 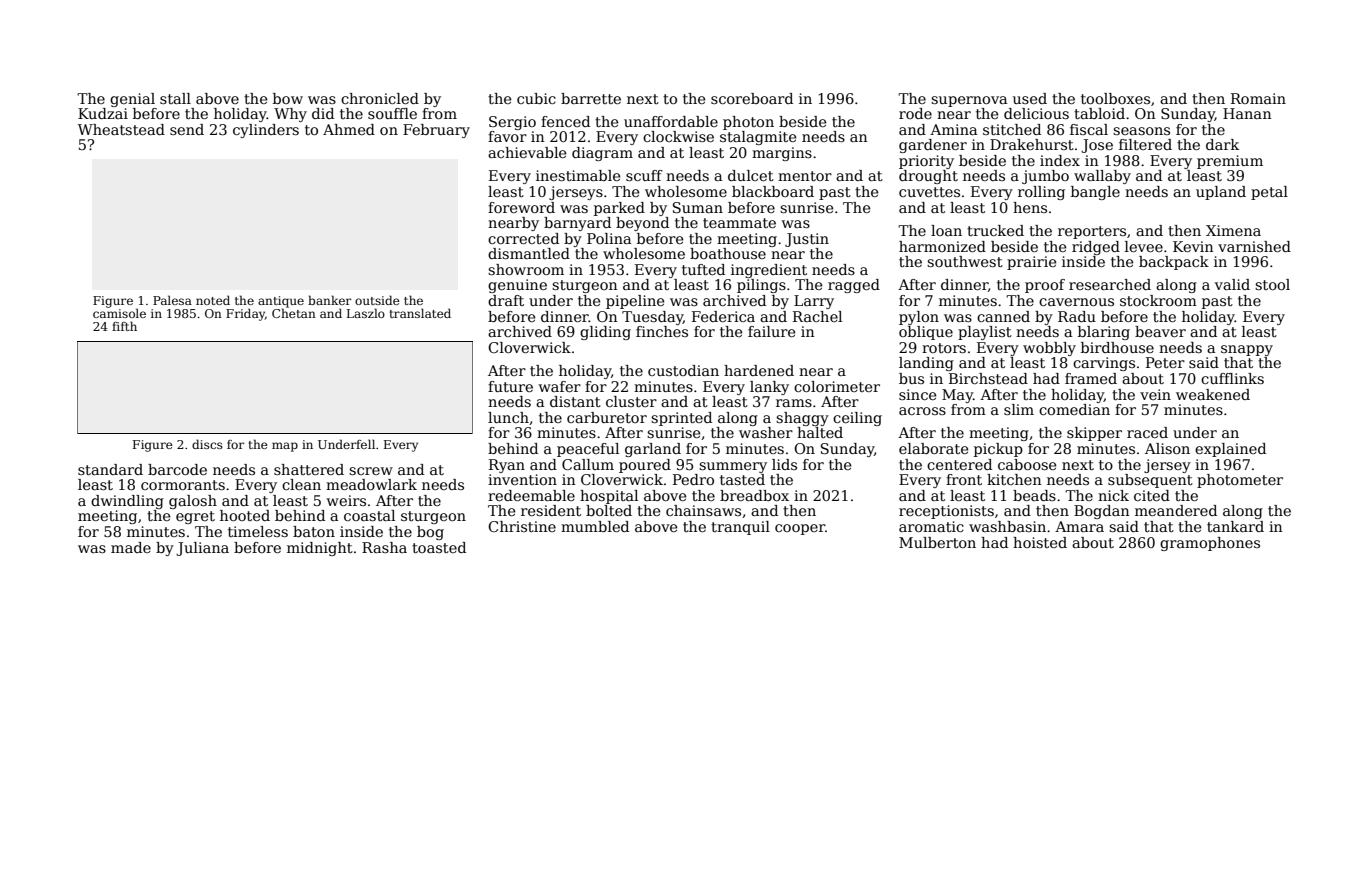 What do you see at coordinates (110, 469) in the document?
I see `standard` at bounding box center [110, 469].
